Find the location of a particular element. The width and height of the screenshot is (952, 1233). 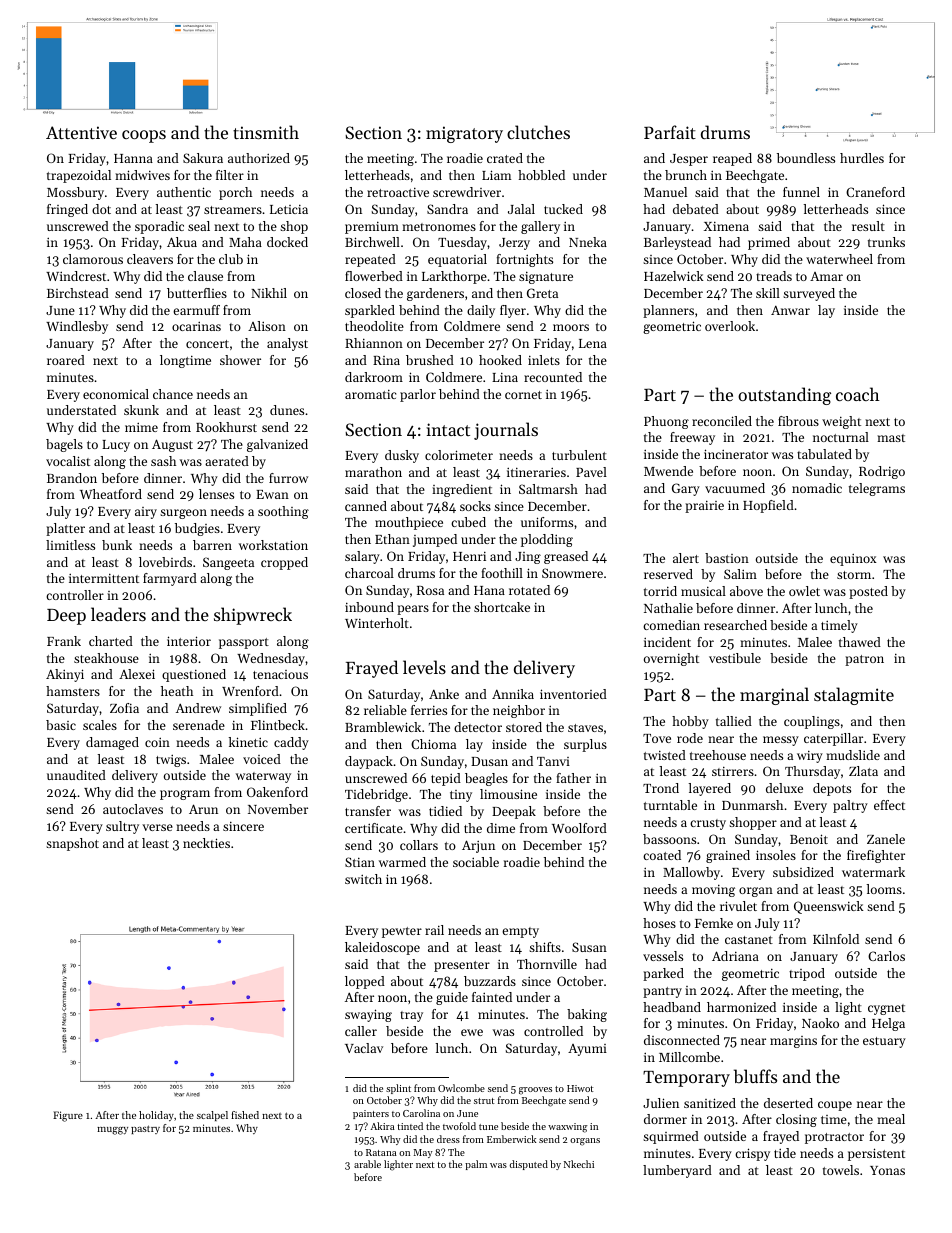

clutches is located at coordinates (538, 132).
